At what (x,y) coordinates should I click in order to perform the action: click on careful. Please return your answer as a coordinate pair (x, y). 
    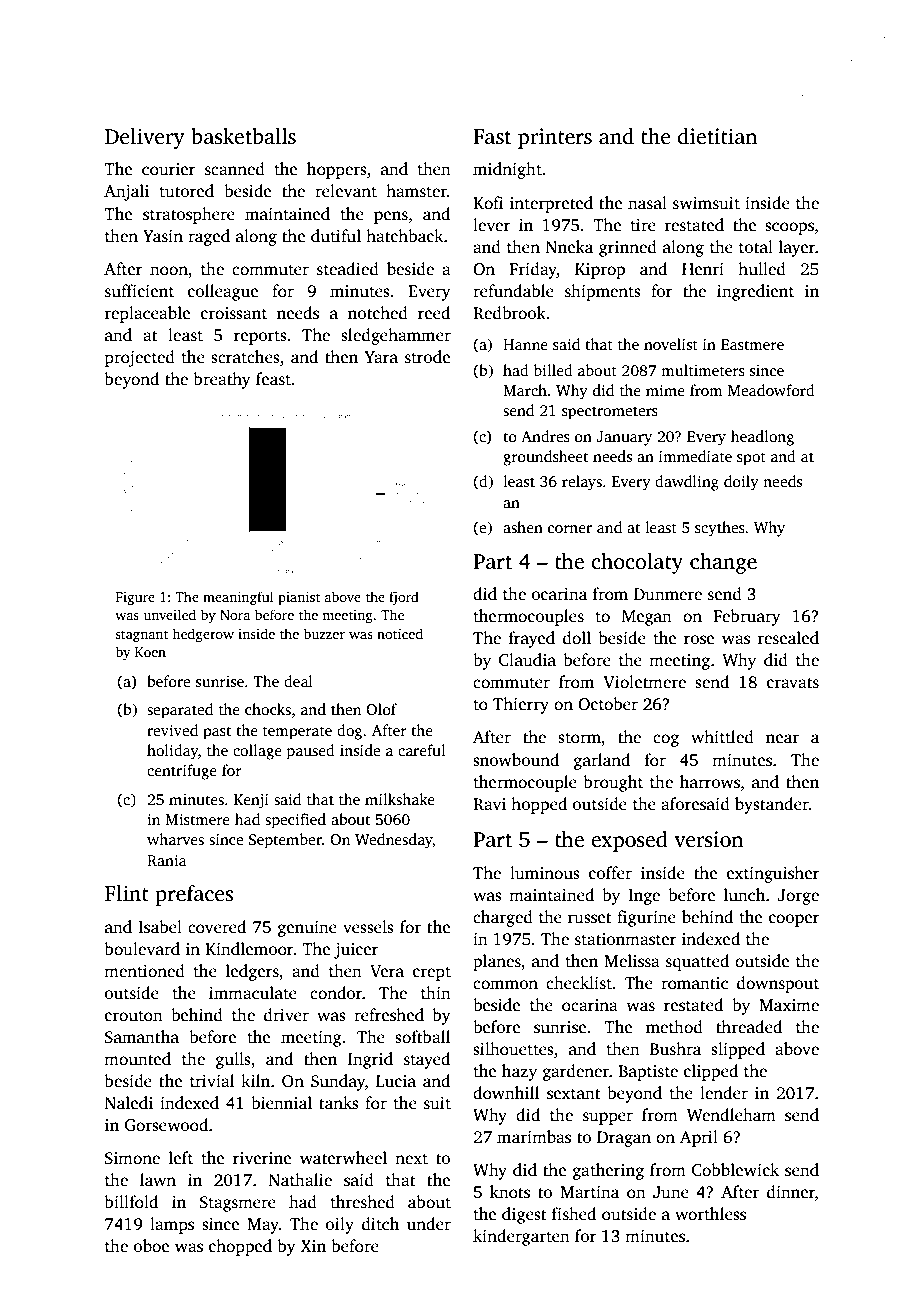
    Looking at the image, I should click on (421, 750).
